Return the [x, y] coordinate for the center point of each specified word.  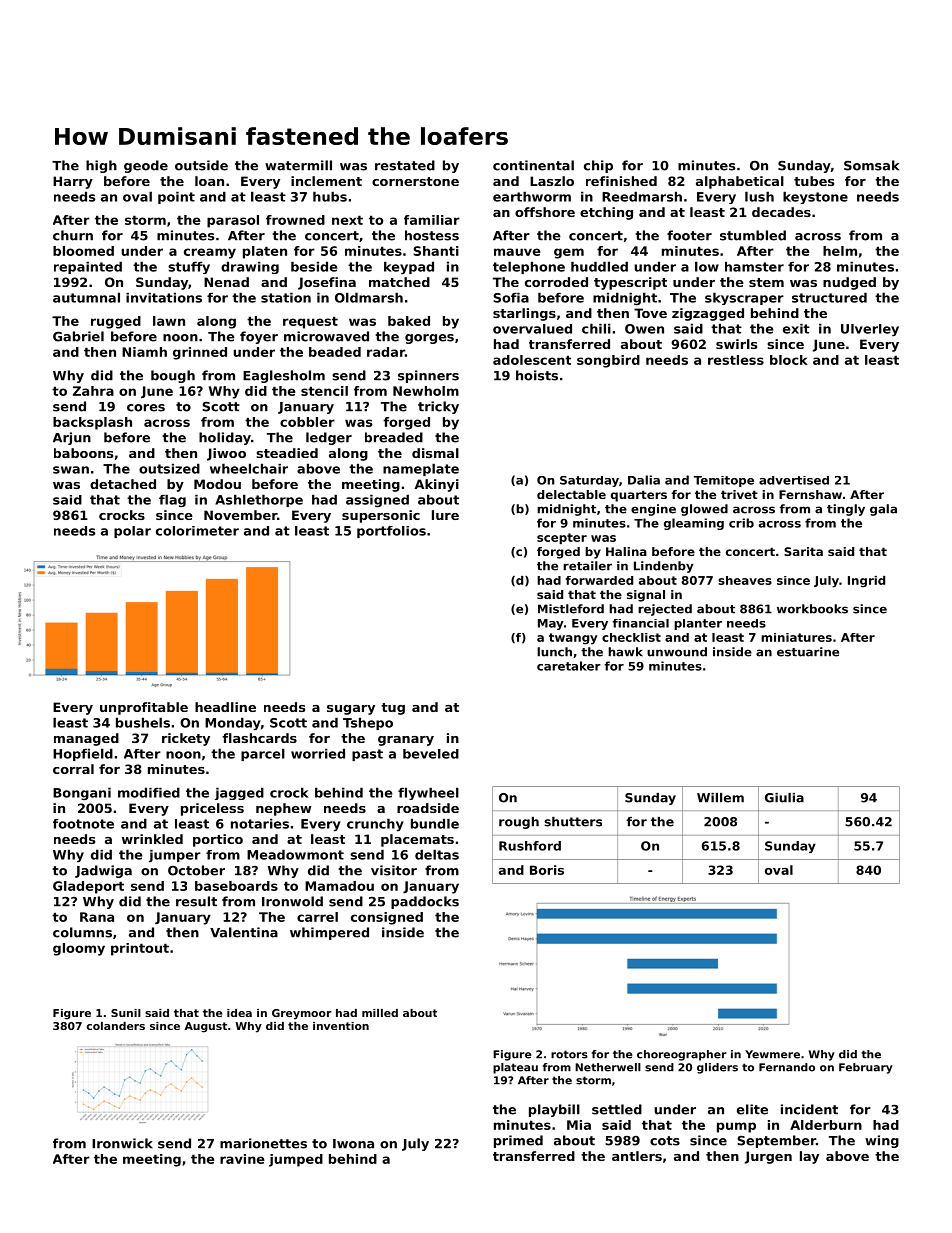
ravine [242, 1159]
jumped [296, 1160]
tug [393, 709]
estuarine [808, 652]
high [101, 166]
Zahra [93, 391]
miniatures [796, 637]
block [789, 360]
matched [399, 282]
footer [689, 235]
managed [86, 739]
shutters [573, 822]
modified [149, 792]
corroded [556, 282]
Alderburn [826, 1125]
